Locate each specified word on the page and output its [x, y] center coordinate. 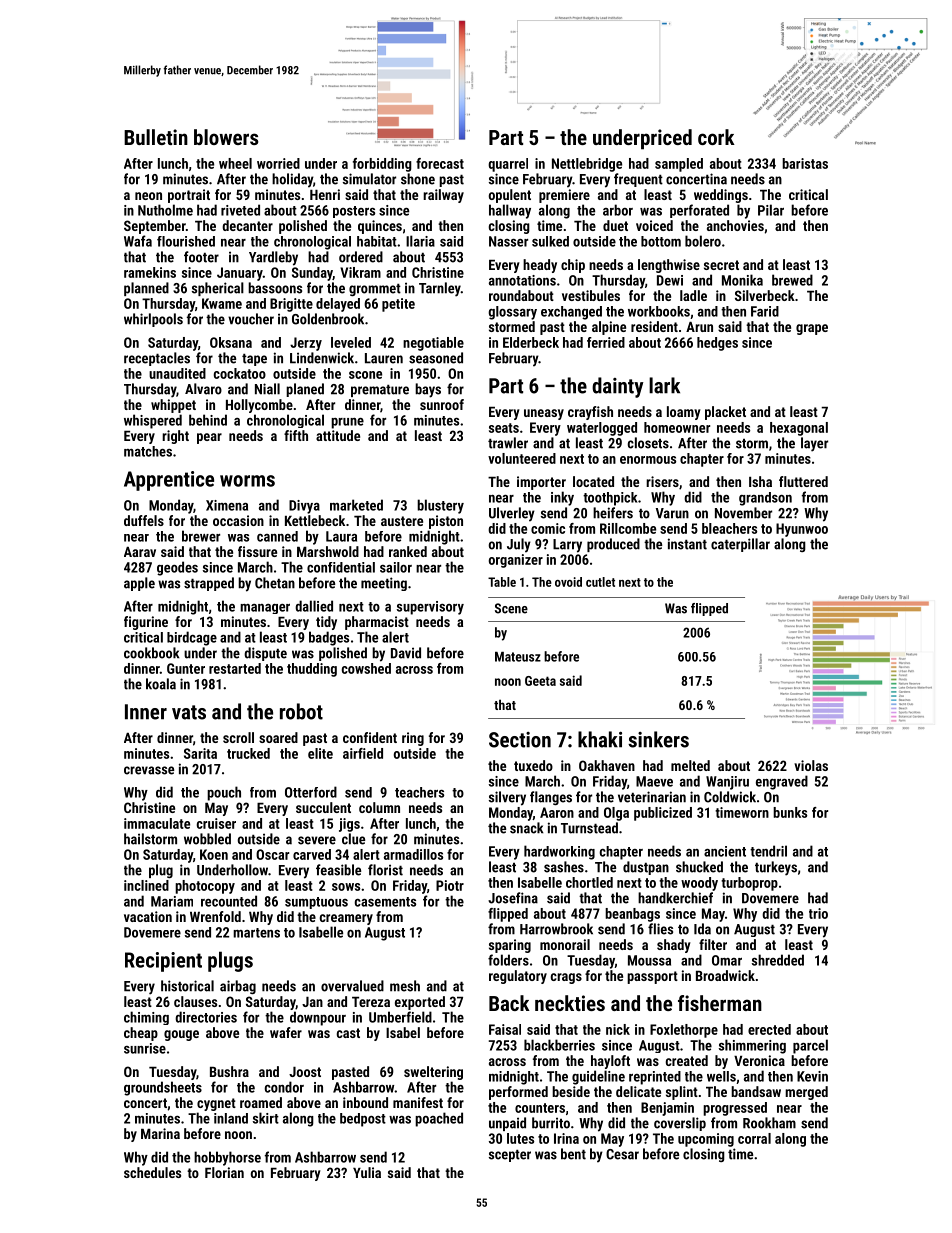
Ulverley [512, 514]
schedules [152, 1172]
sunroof [442, 404]
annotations [522, 280]
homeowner [677, 427]
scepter [510, 1156]
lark [664, 385]
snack [527, 828]
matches [148, 451]
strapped [209, 584]
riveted [240, 210]
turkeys [776, 868]
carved [312, 854]
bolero [703, 241]
